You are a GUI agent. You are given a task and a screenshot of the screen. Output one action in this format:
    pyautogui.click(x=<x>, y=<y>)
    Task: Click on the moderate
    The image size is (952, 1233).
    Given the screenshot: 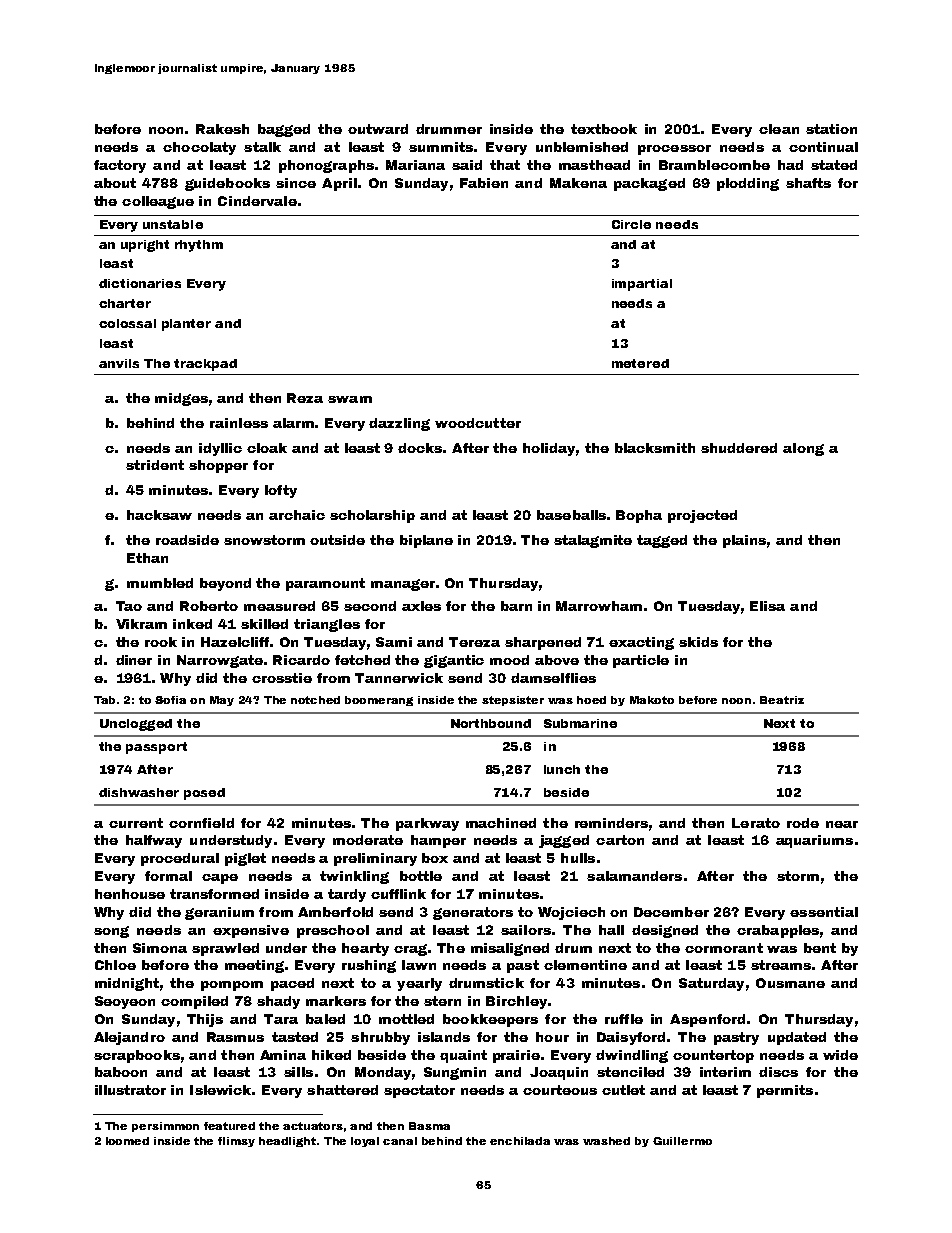 What is the action you would take?
    pyautogui.click(x=368, y=840)
